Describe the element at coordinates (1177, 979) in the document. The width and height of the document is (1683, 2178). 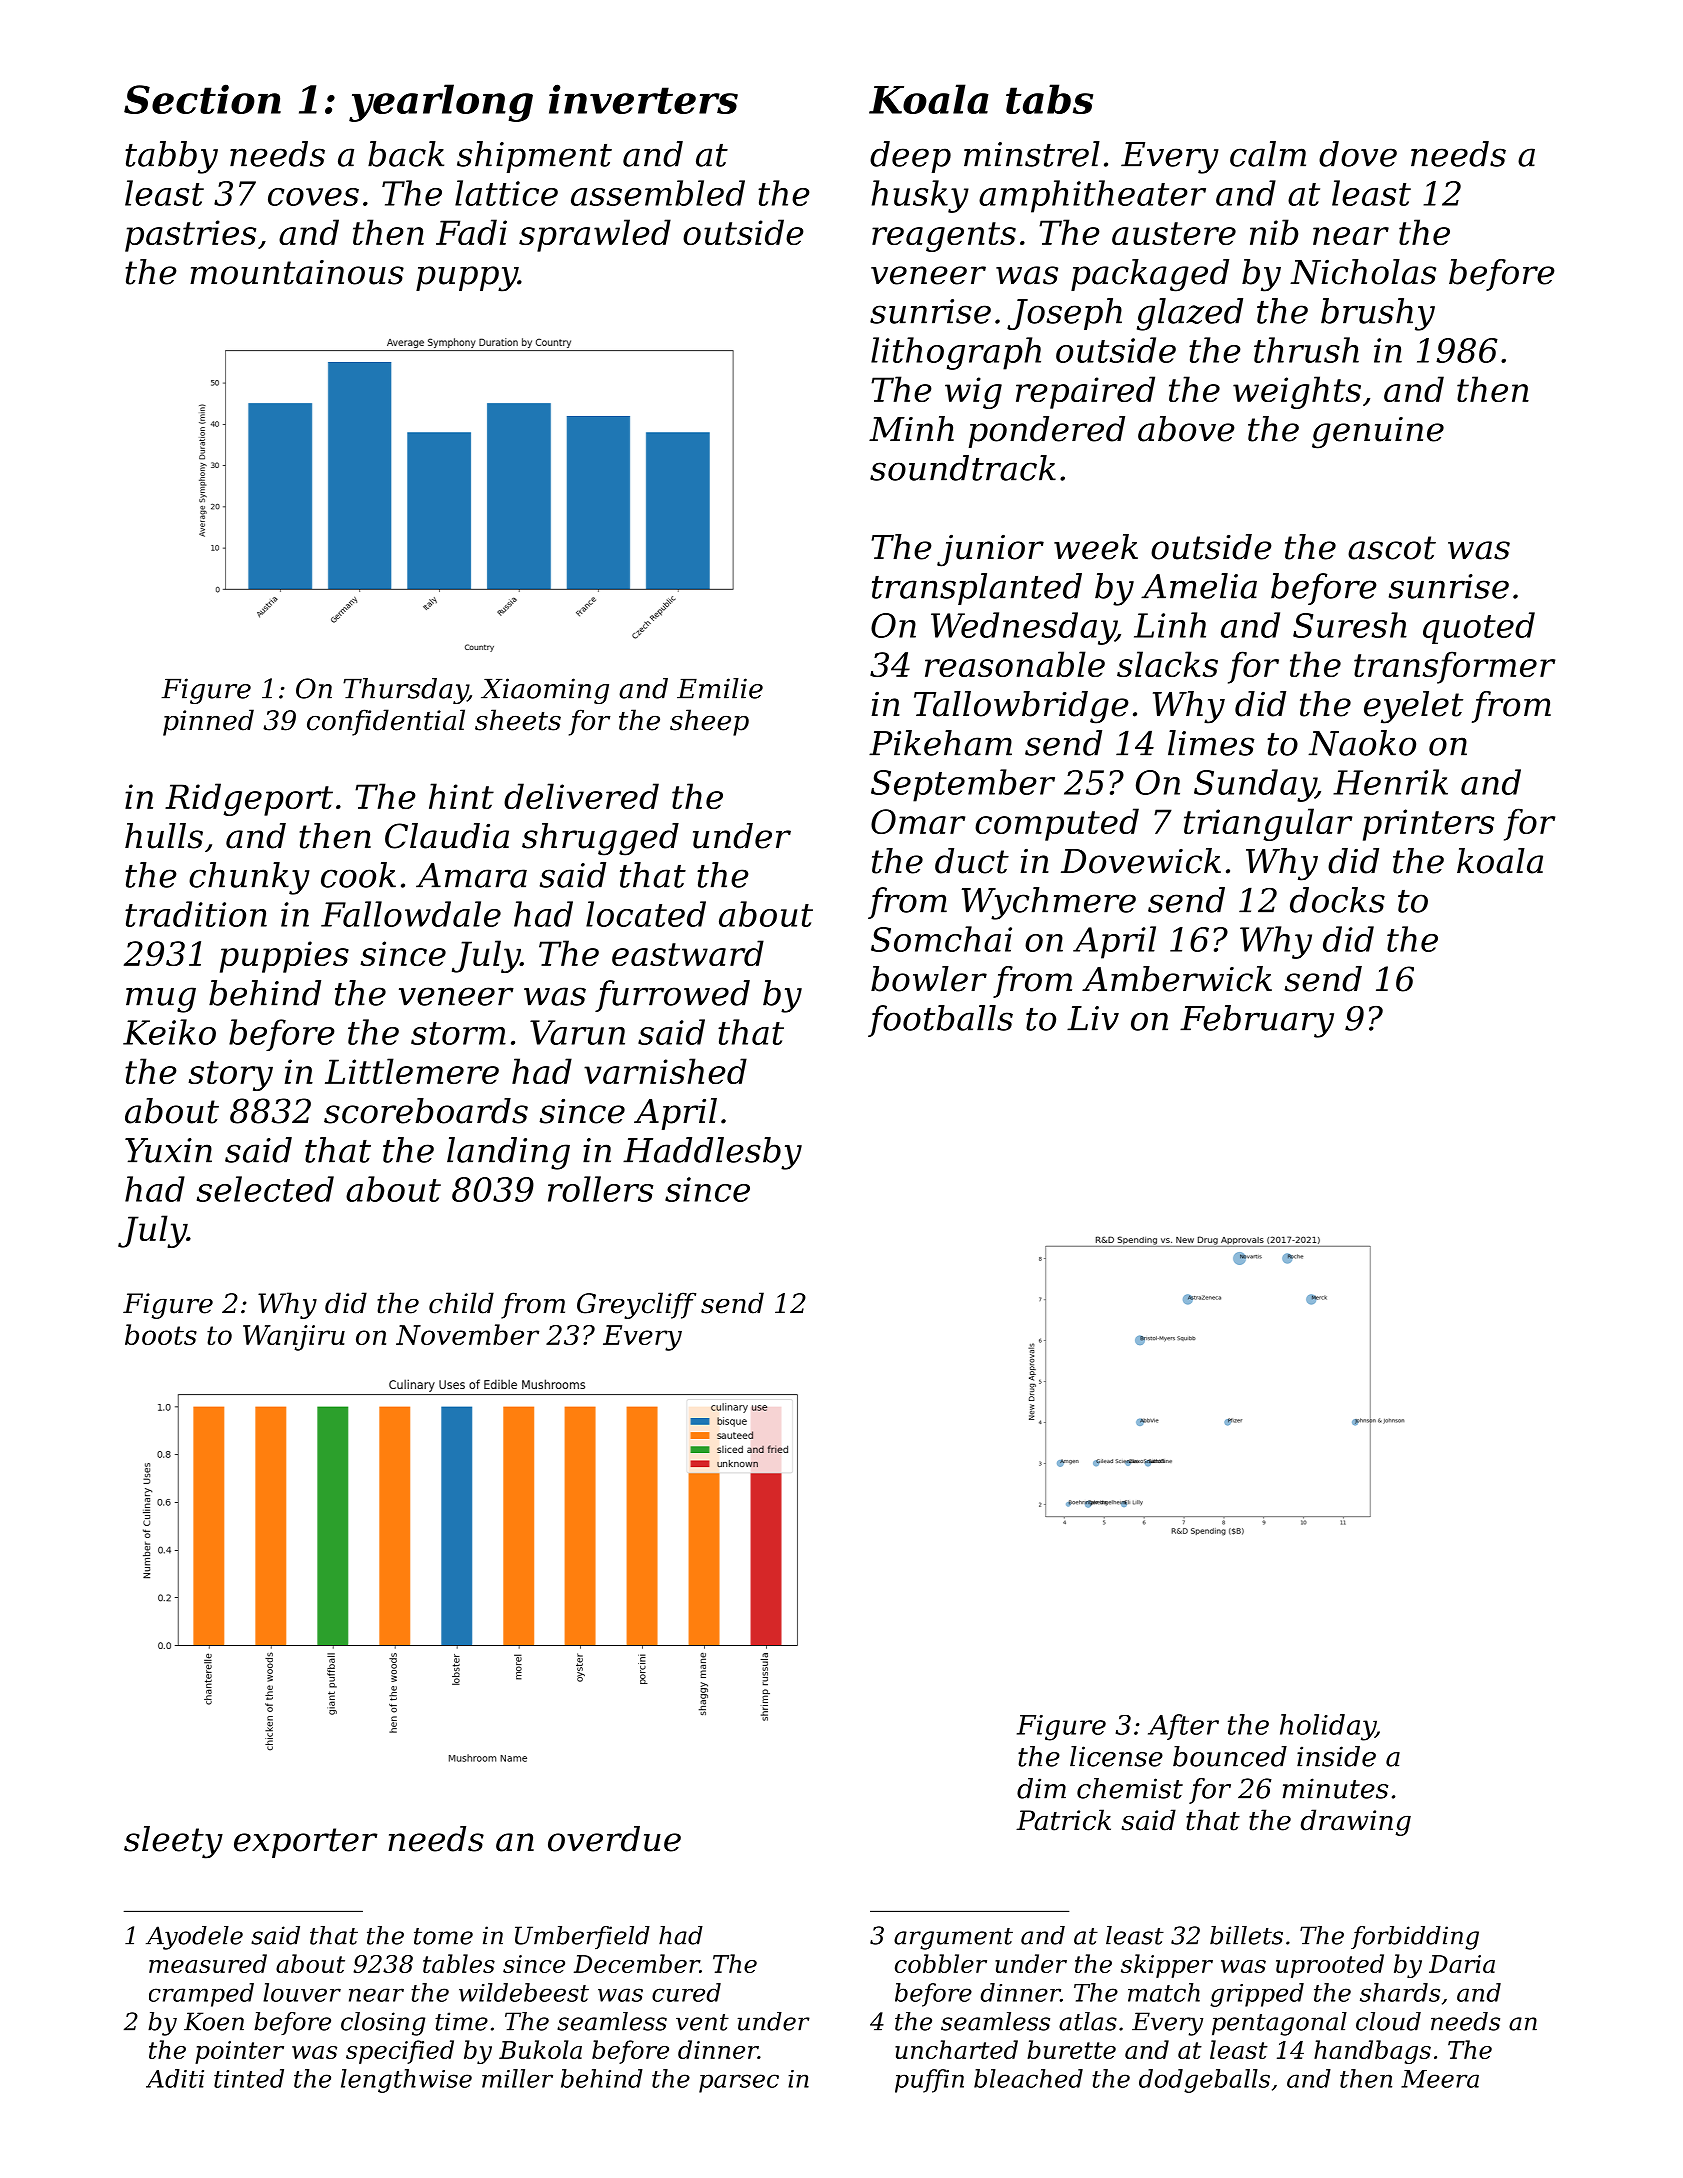
I see `Amberwick` at that location.
